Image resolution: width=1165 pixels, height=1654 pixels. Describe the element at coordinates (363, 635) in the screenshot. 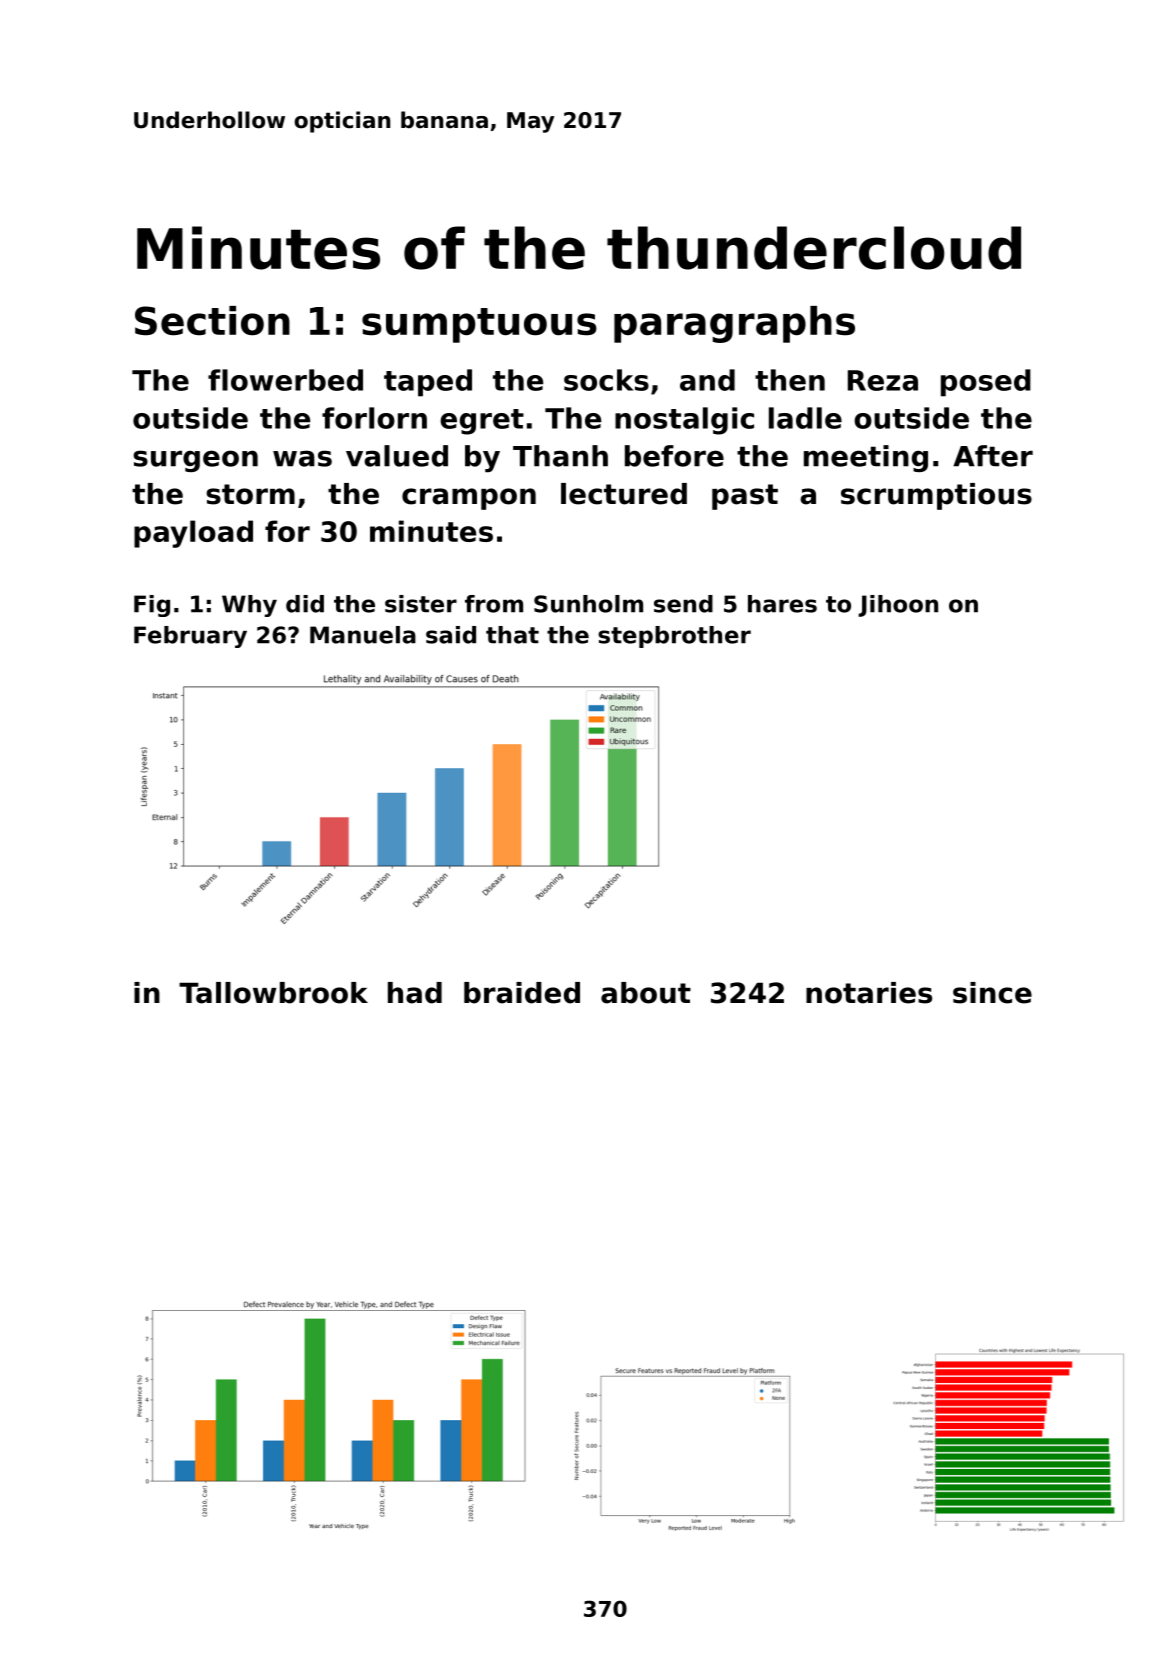

I see `Manuela` at that location.
